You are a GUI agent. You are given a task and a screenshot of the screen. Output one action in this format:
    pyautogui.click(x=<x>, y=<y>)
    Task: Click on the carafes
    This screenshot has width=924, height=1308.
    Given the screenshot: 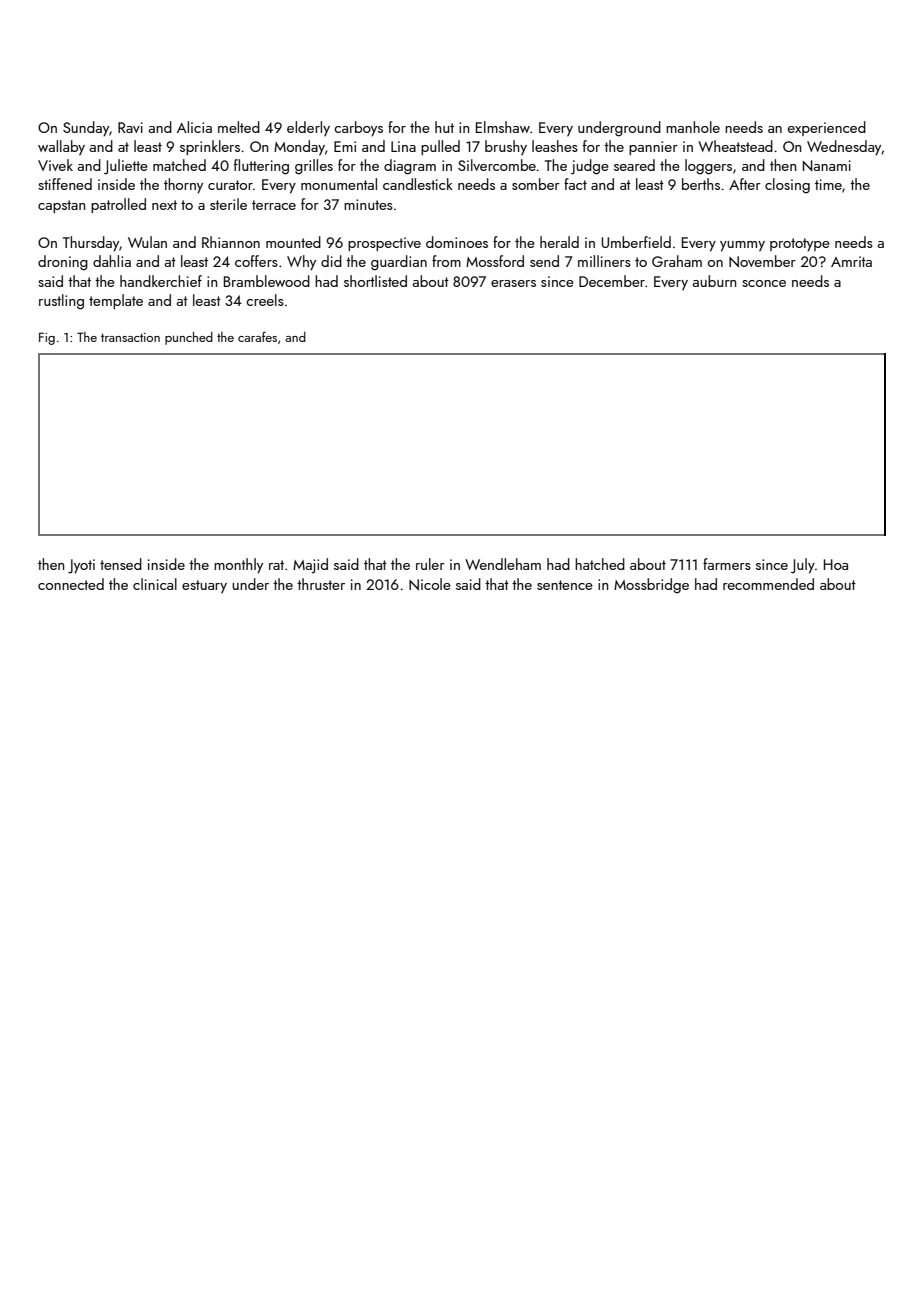 What is the action you would take?
    pyautogui.click(x=257, y=336)
